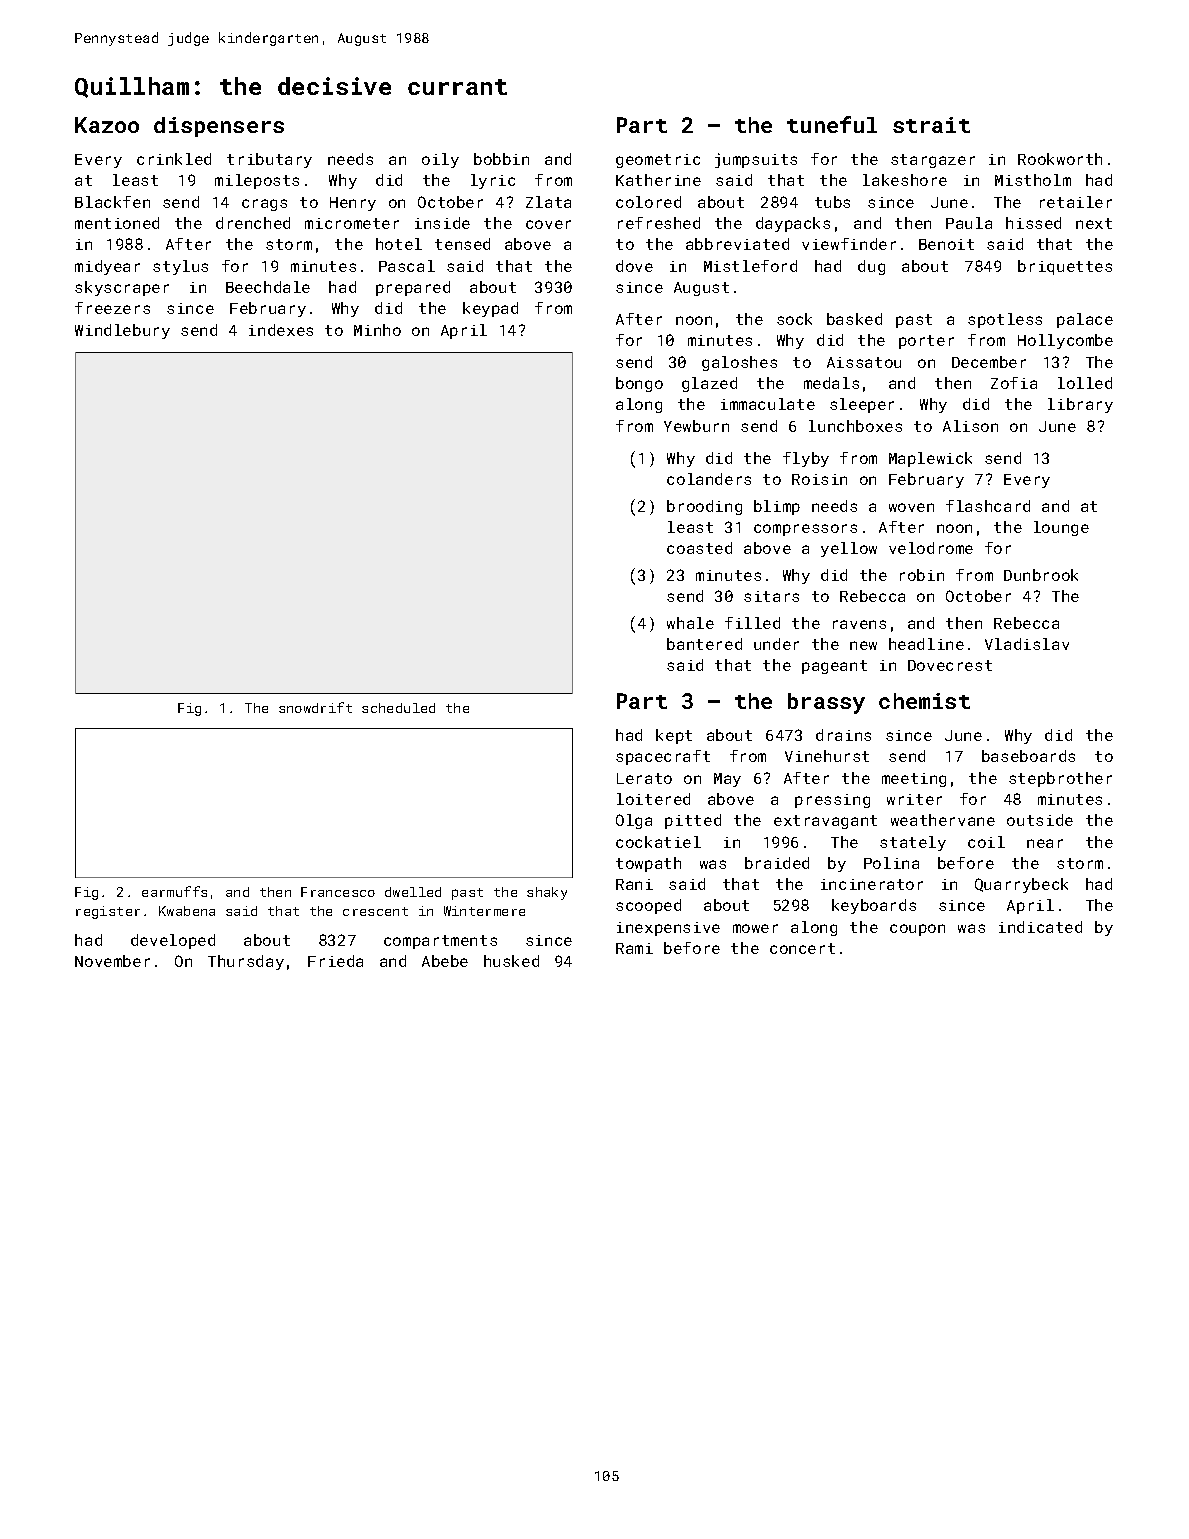 Image resolution: width=1189 pixels, height=1539 pixels. Describe the element at coordinates (739, 363) in the document. I see `galoshes` at that location.
